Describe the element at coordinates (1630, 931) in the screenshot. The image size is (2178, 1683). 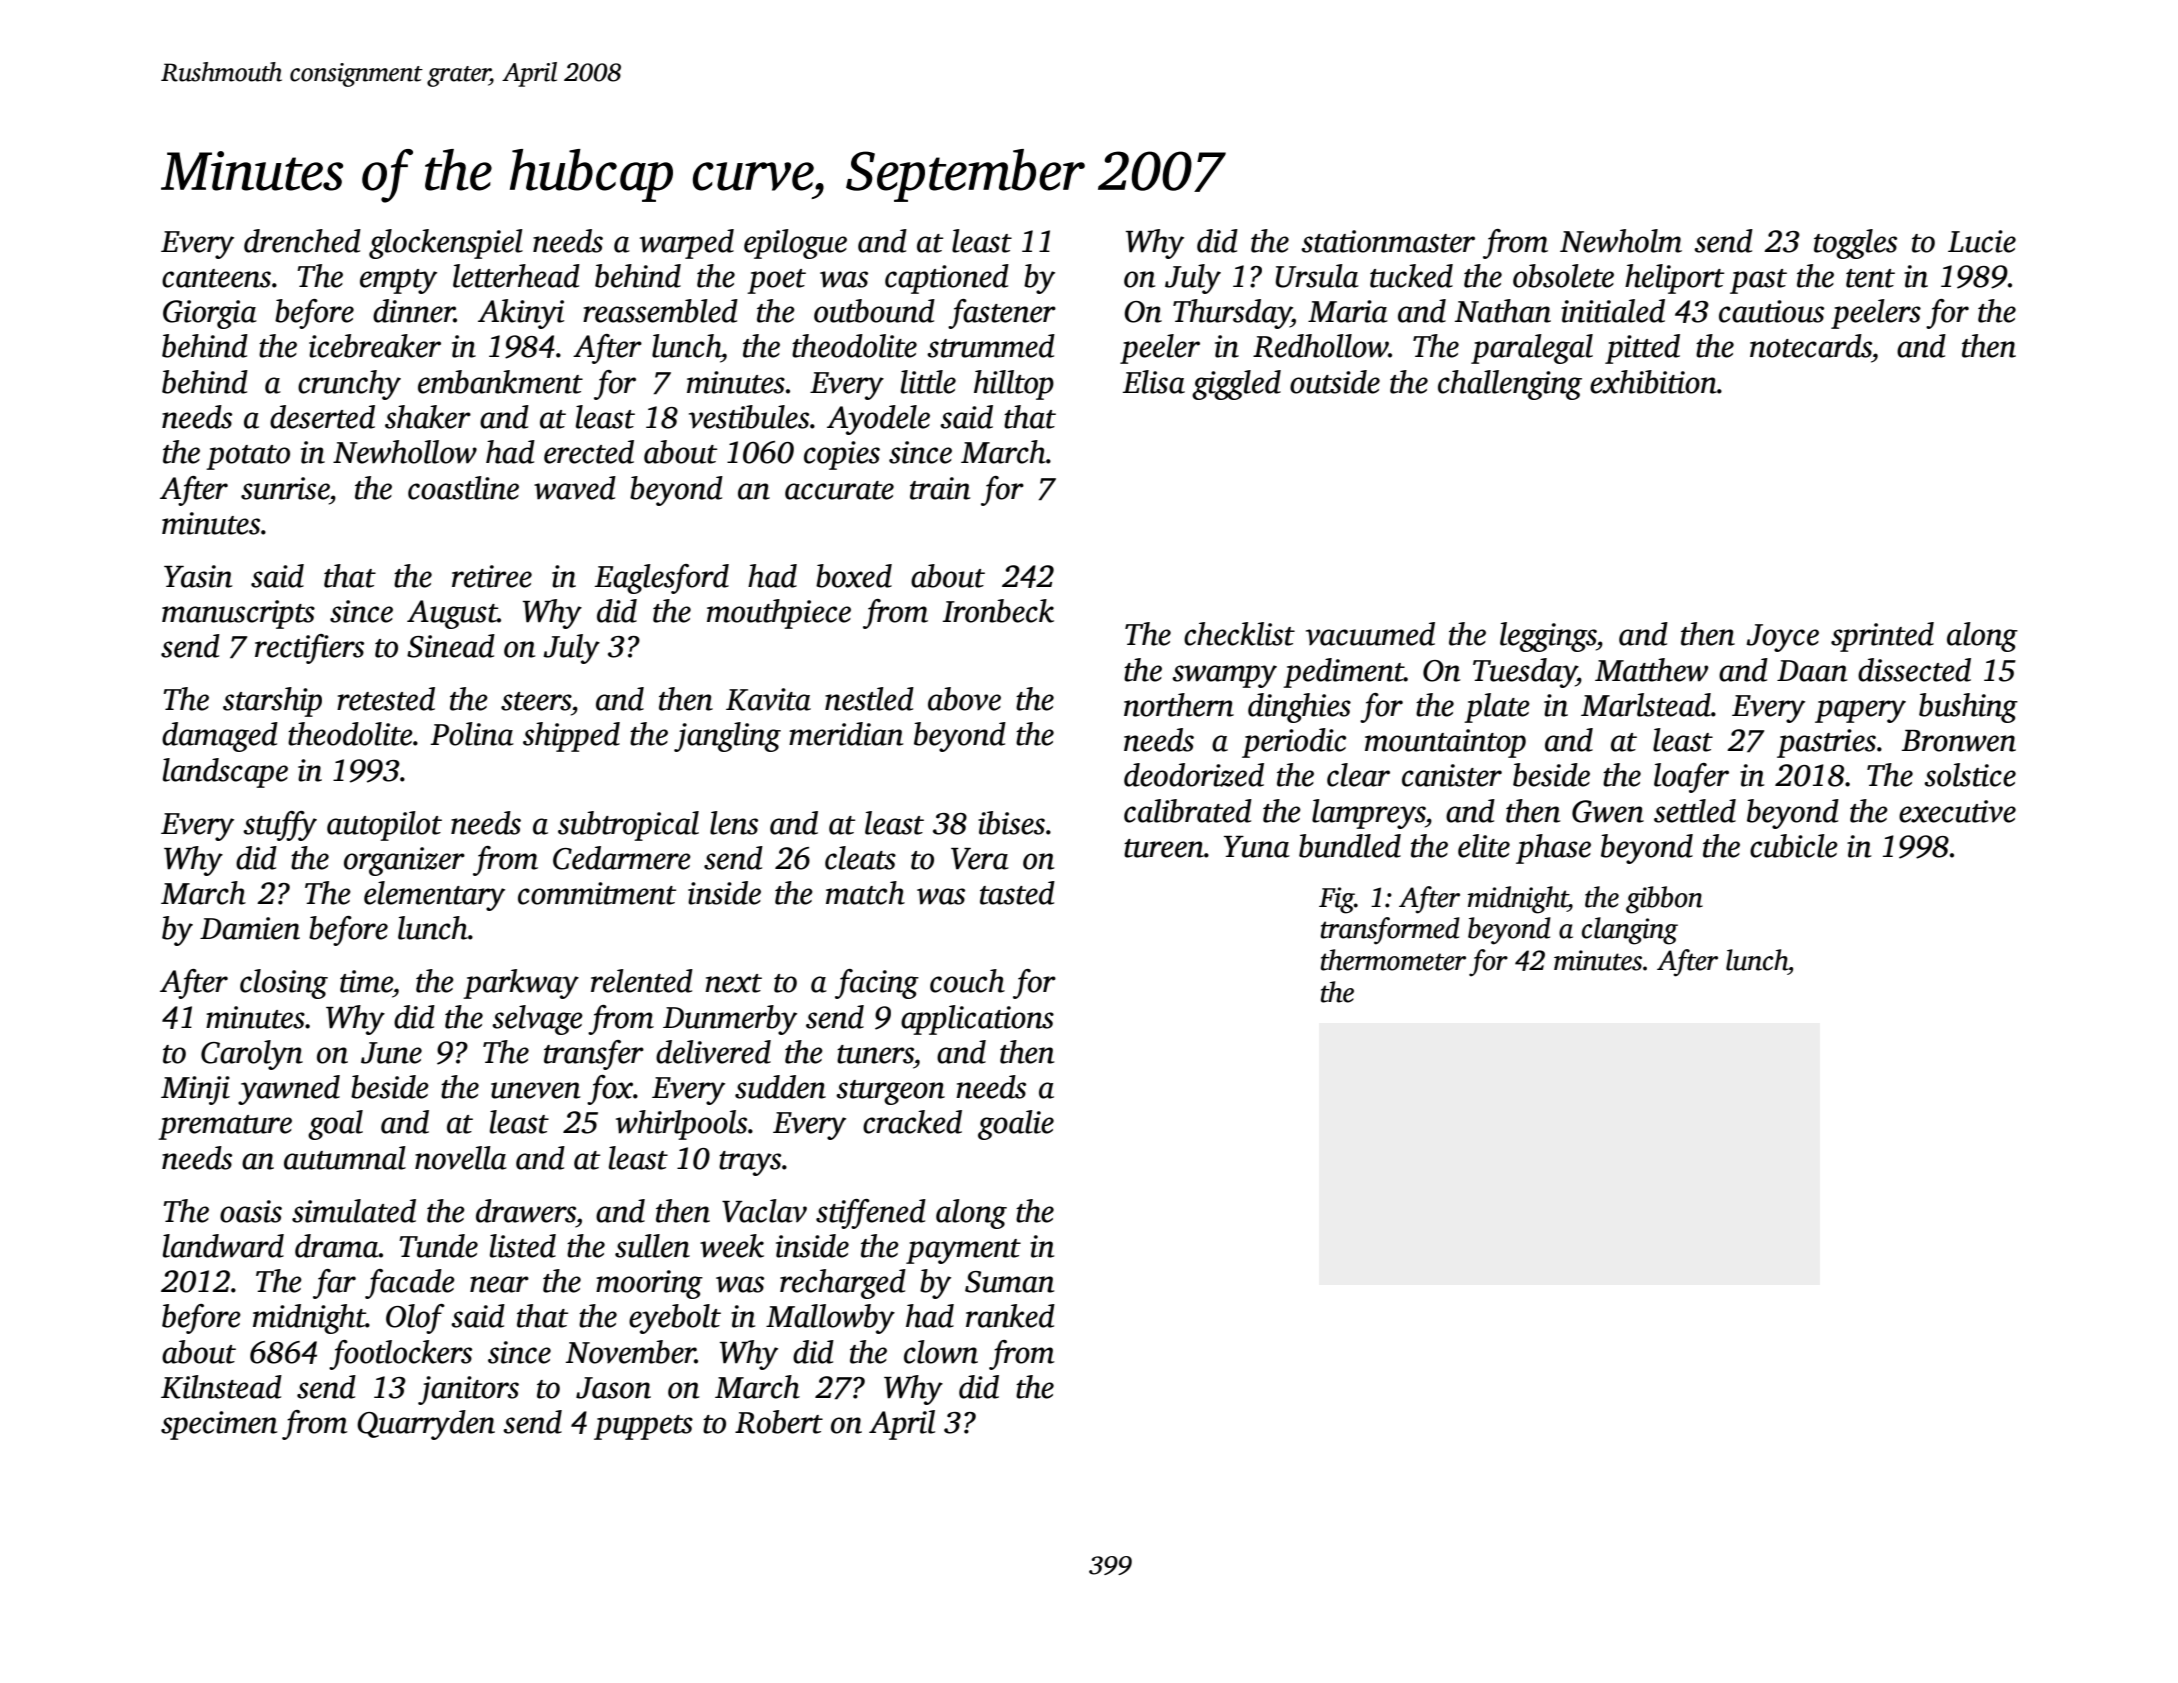
I see `clanging` at that location.
